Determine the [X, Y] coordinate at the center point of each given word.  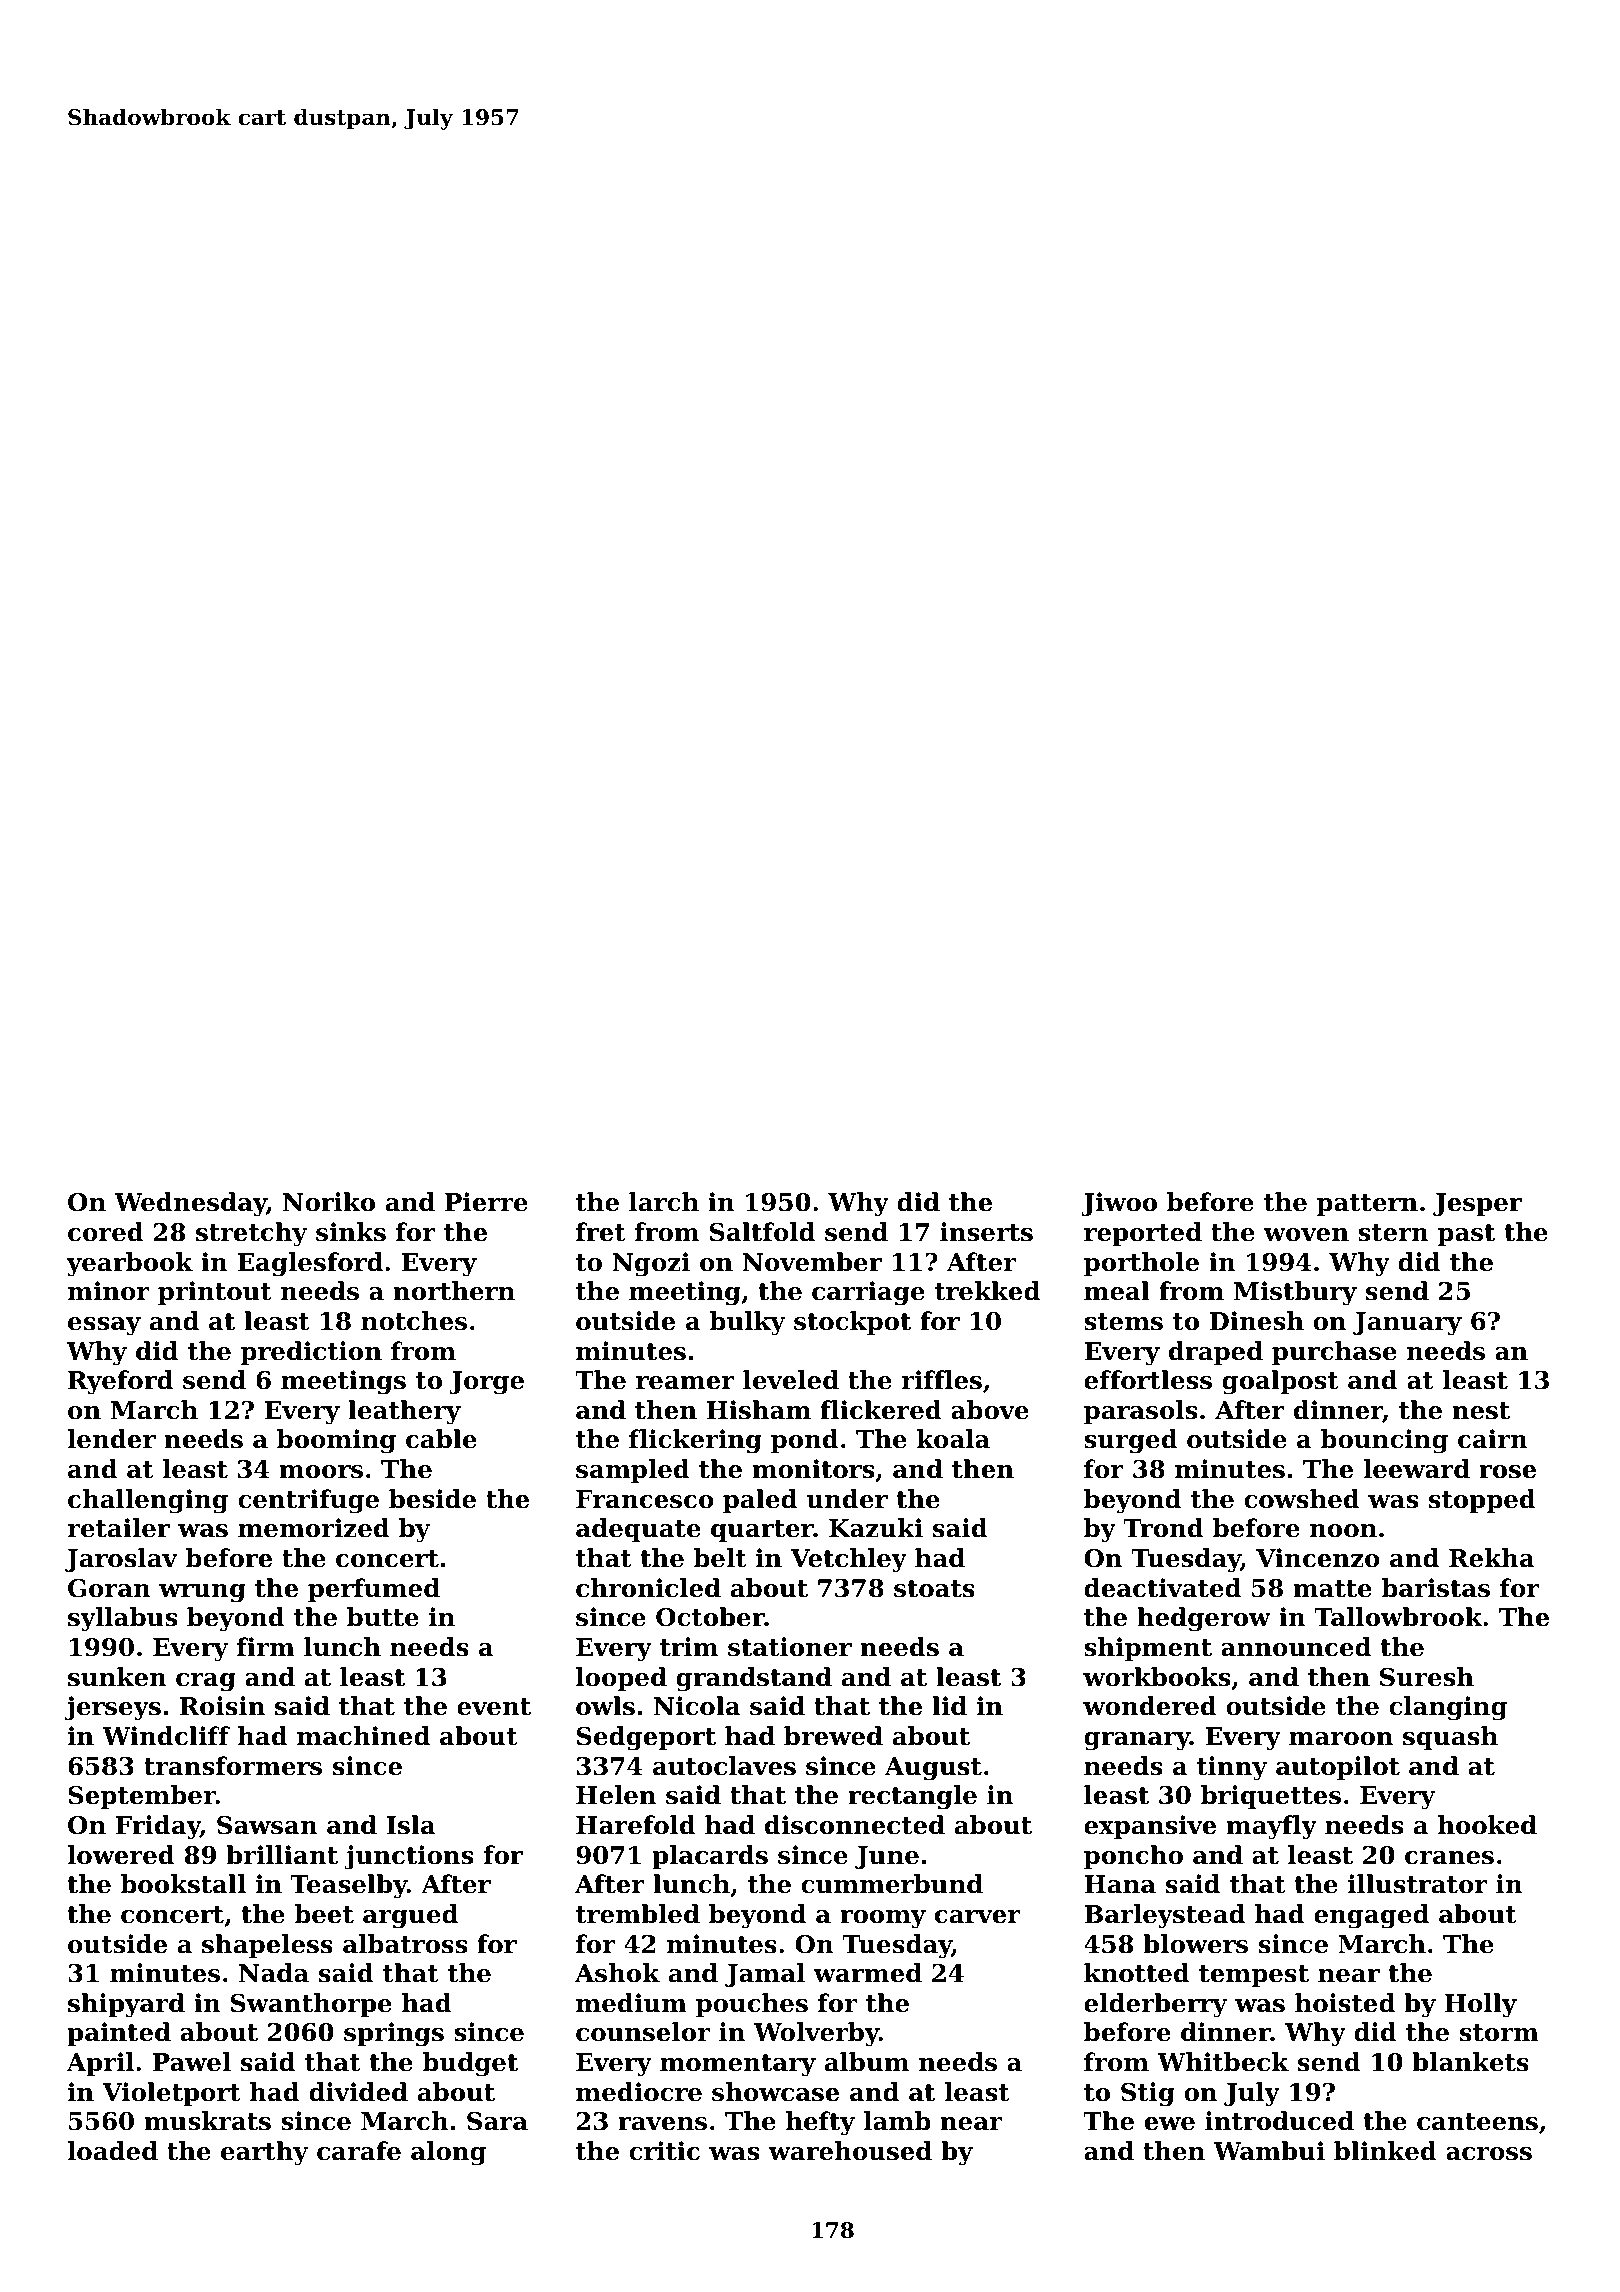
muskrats [207, 2121]
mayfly [1271, 1827]
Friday [158, 1827]
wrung [202, 1593]
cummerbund [892, 1884]
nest [1481, 1411]
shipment [1148, 1649]
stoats [934, 1589]
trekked [987, 1291]
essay [104, 1326]
